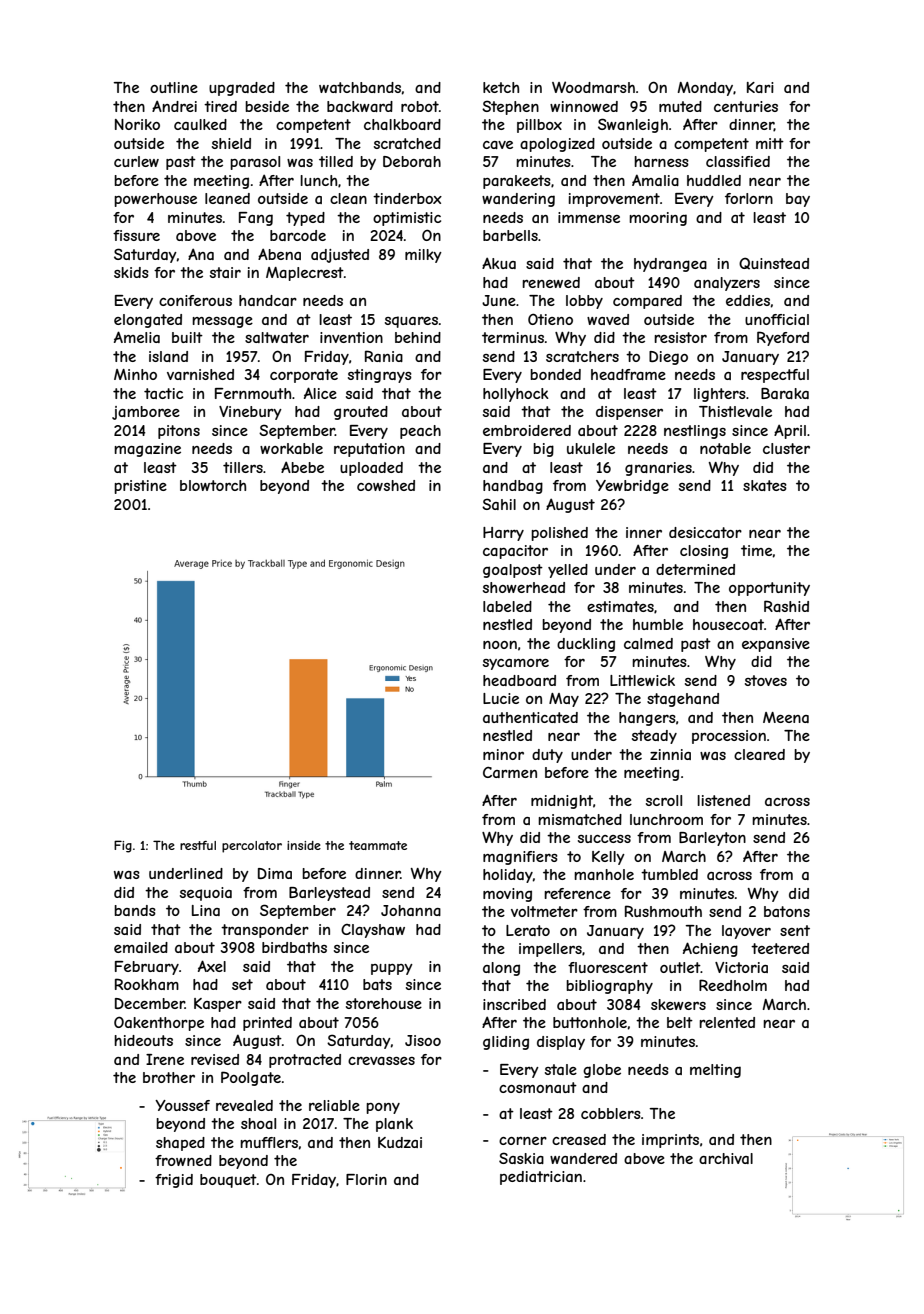  What do you see at coordinates (589, 217) in the image?
I see `immense` at bounding box center [589, 217].
